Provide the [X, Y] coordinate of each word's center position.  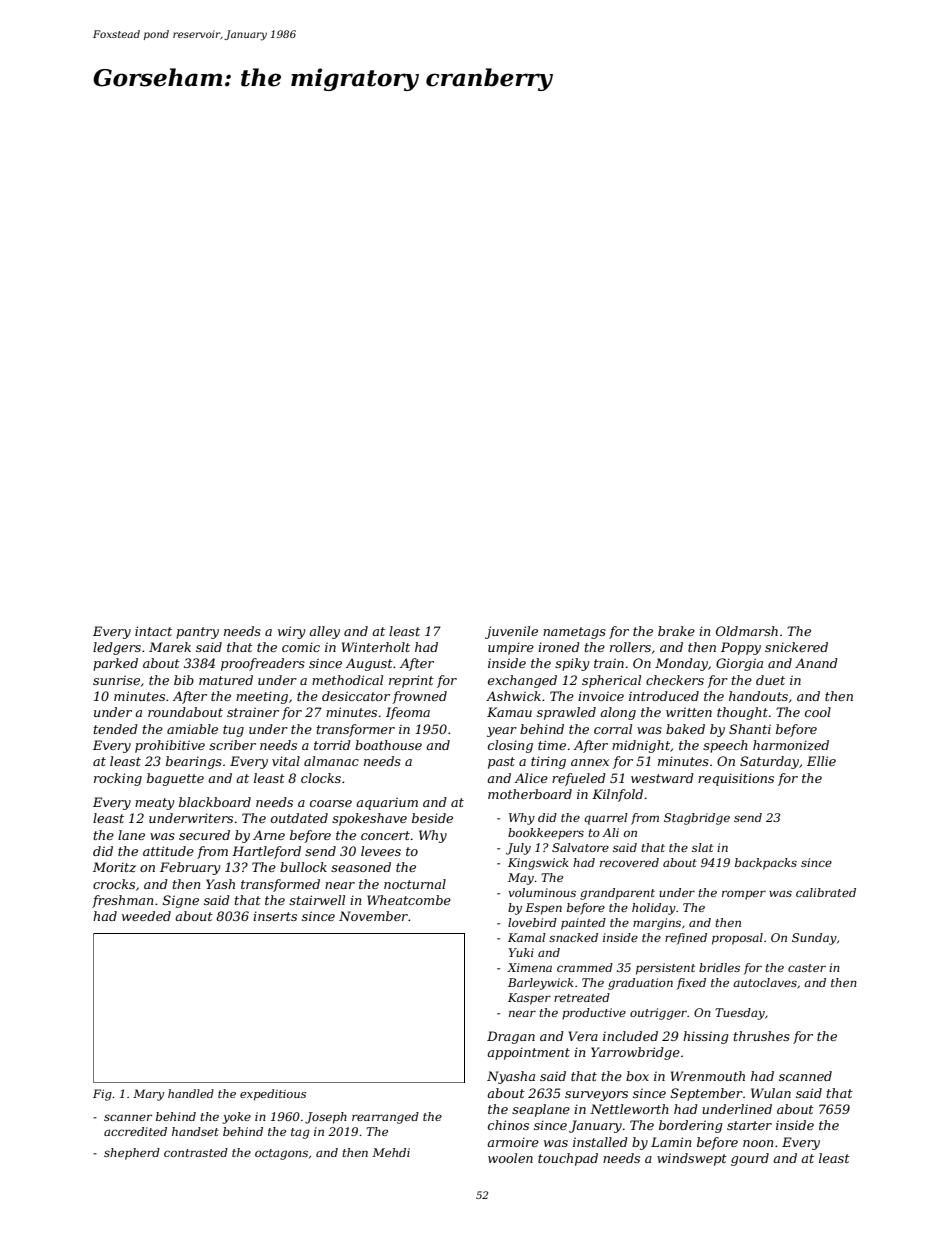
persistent [665, 969]
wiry [292, 632]
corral [613, 729]
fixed [691, 984]
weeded [146, 916]
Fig [102, 1095]
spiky [572, 664]
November [373, 916]
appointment [528, 1053]
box [637, 1076]
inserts [275, 916]
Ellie [821, 761]
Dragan [511, 1037]
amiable [192, 729]
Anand [816, 663]
